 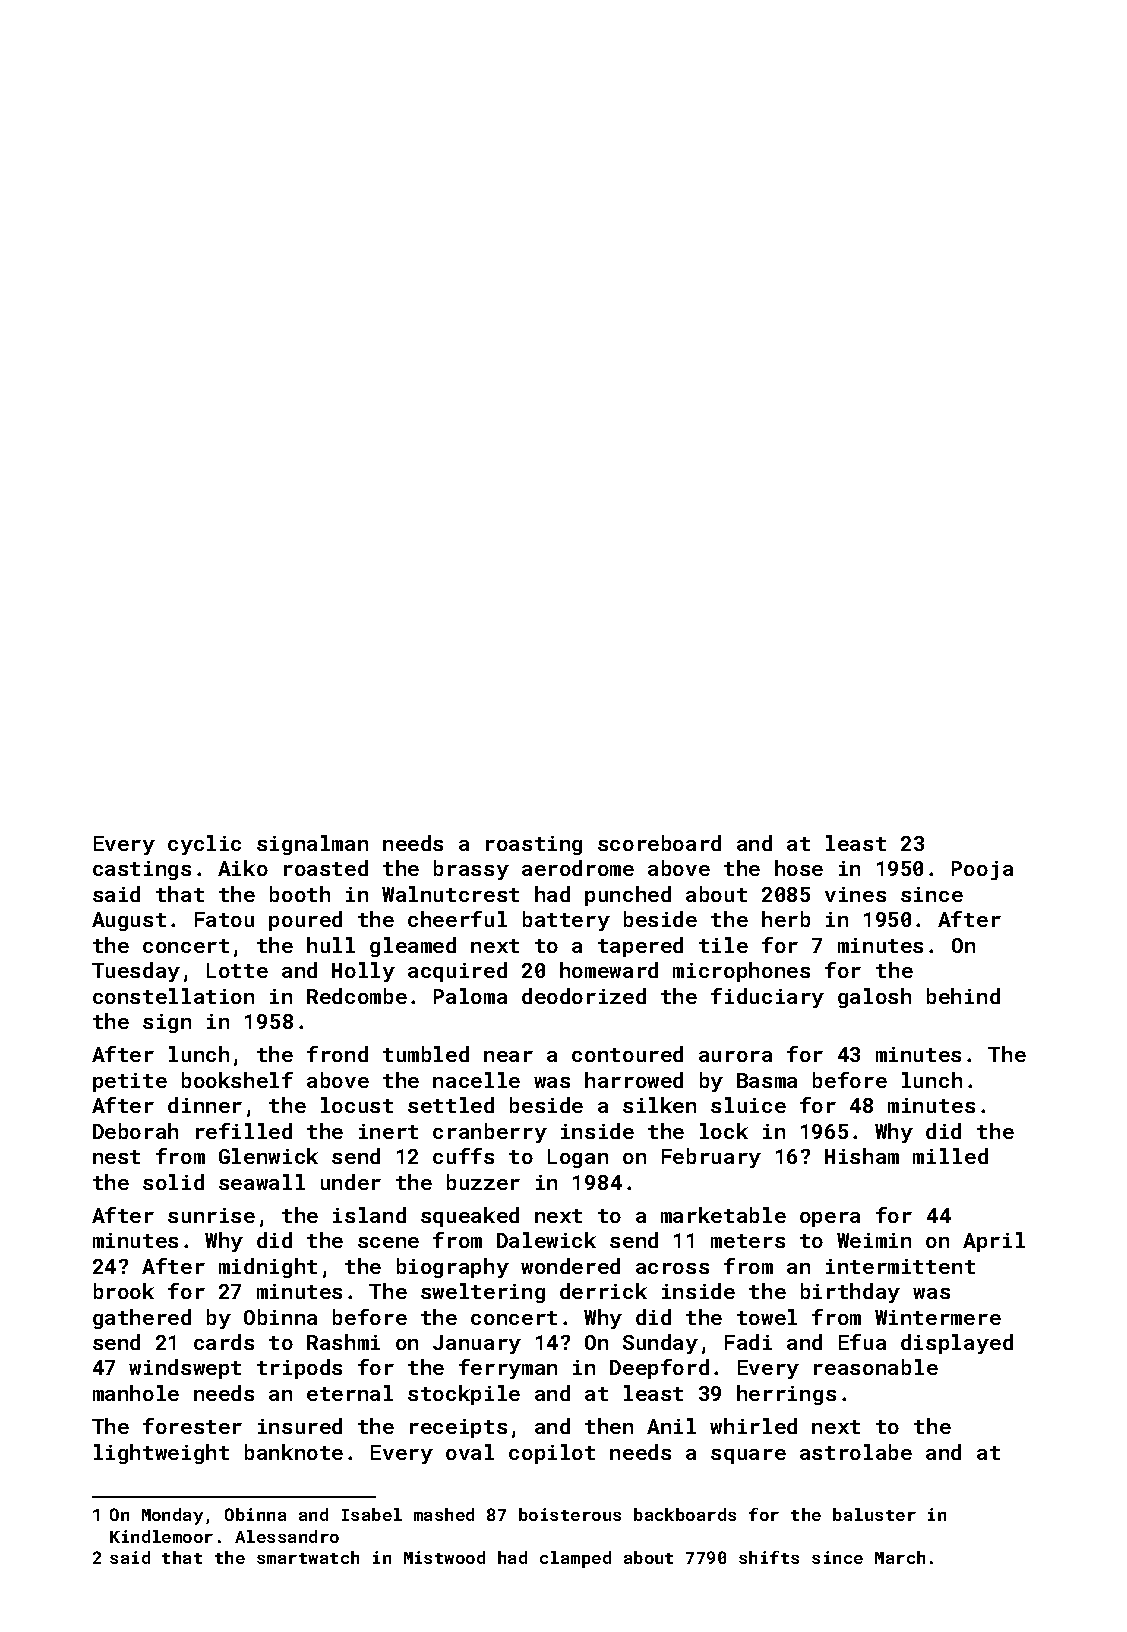 I want to click on sunrise, so click(x=211, y=1215).
